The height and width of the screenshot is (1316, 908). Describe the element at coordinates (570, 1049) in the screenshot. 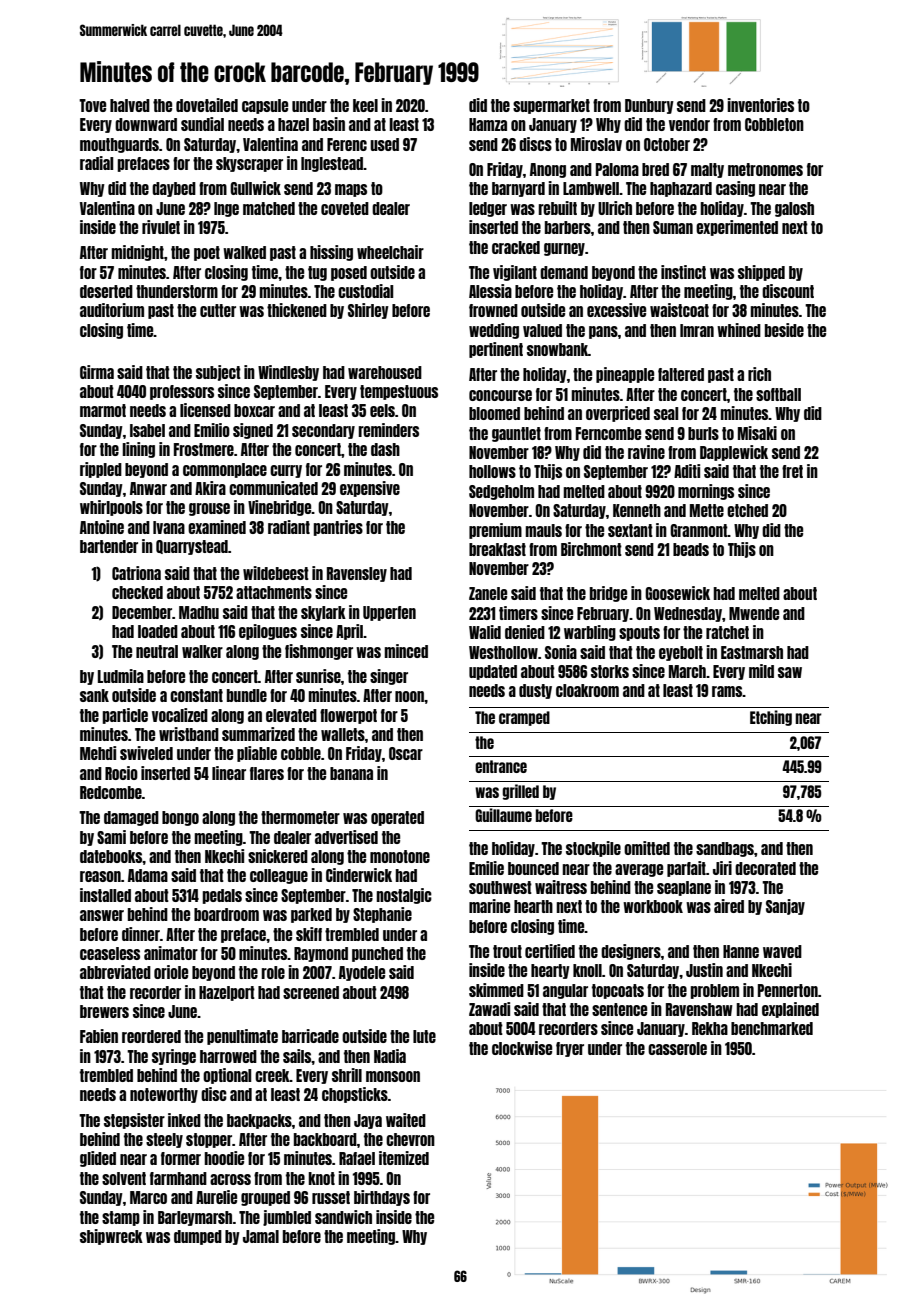

I see `fryer` at that location.
